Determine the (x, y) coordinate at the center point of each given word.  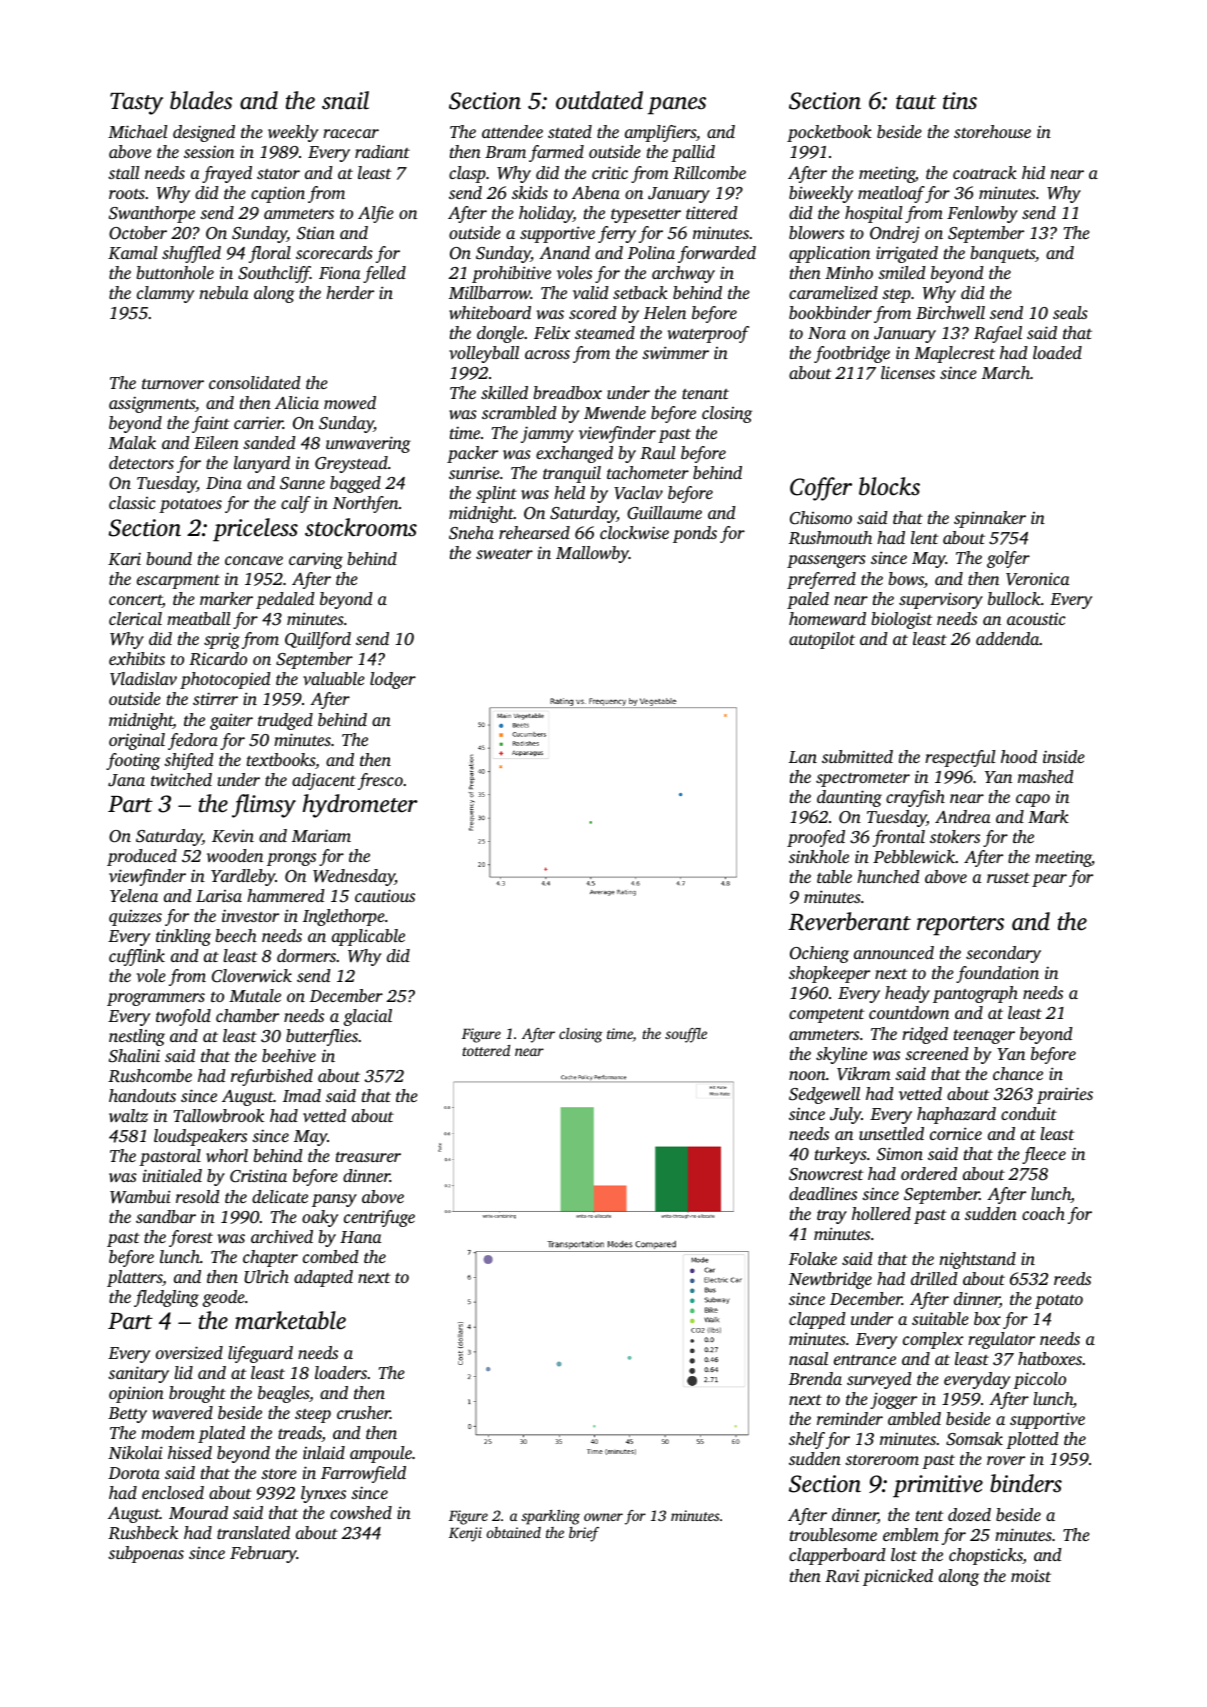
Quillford (318, 640)
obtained (514, 1532)
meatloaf (891, 194)
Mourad (198, 1512)
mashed (1046, 776)
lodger (393, 680)
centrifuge (379, 1218)
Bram (505, 152)
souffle (686, 1035)
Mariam (321, 835)
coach (1043, 1213)
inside (1064, 756)
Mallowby (592, 554)
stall (124, 172)
